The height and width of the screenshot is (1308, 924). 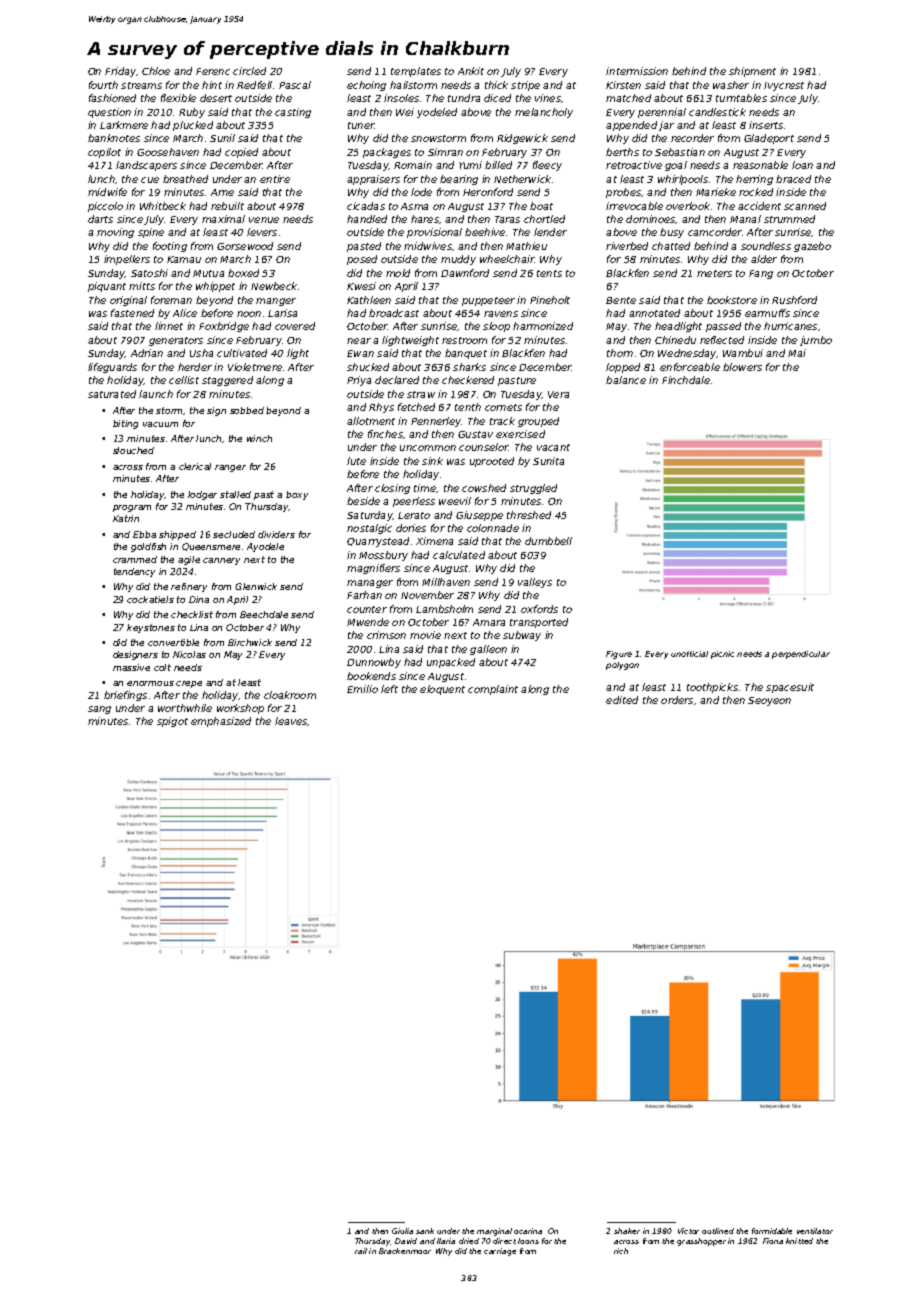 What do you see at coordinates (522, 636) in the screenshot?
I see `subway` at bounding box center [522, 636].
